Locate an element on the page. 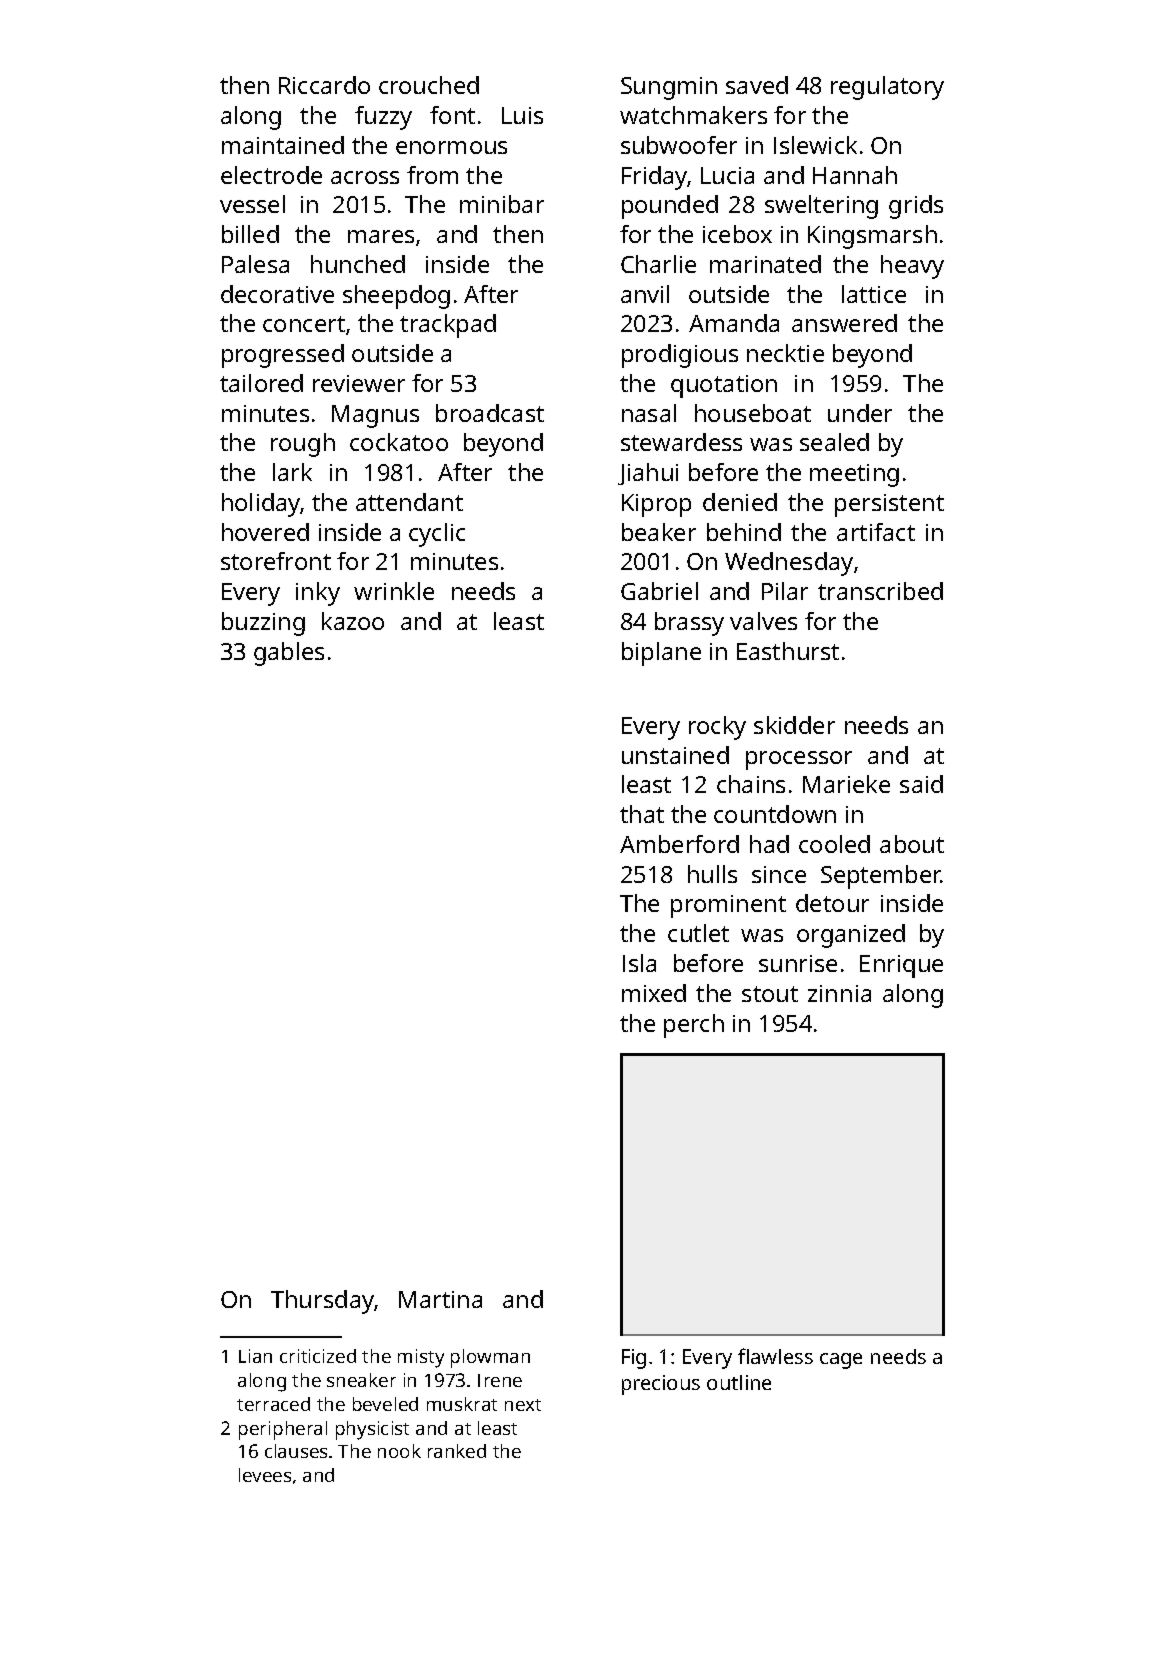  Martina is located at coordinates (440, 1299).
